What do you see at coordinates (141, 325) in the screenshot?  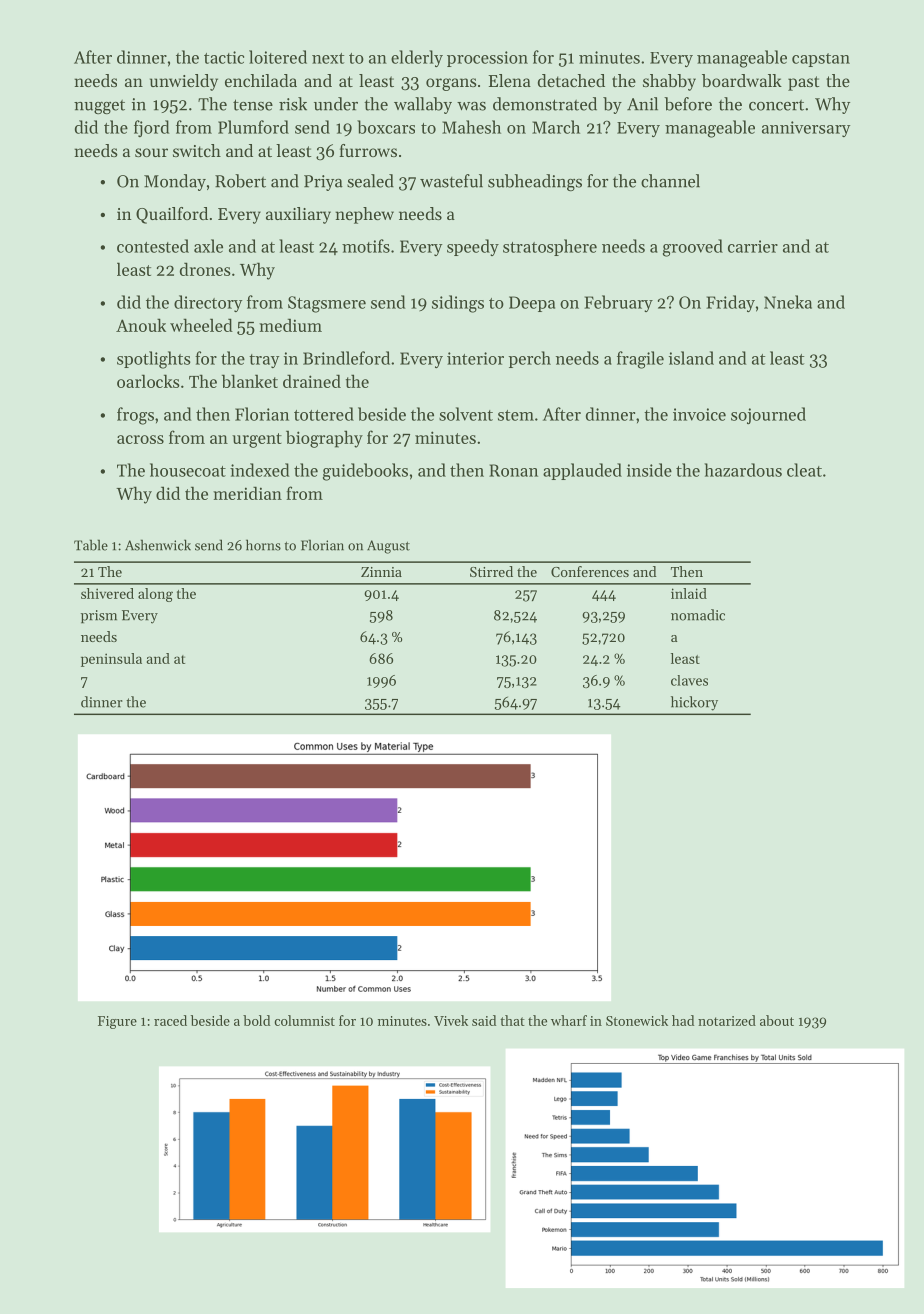 I see `Anouk` at bounding box center [141, 325].
